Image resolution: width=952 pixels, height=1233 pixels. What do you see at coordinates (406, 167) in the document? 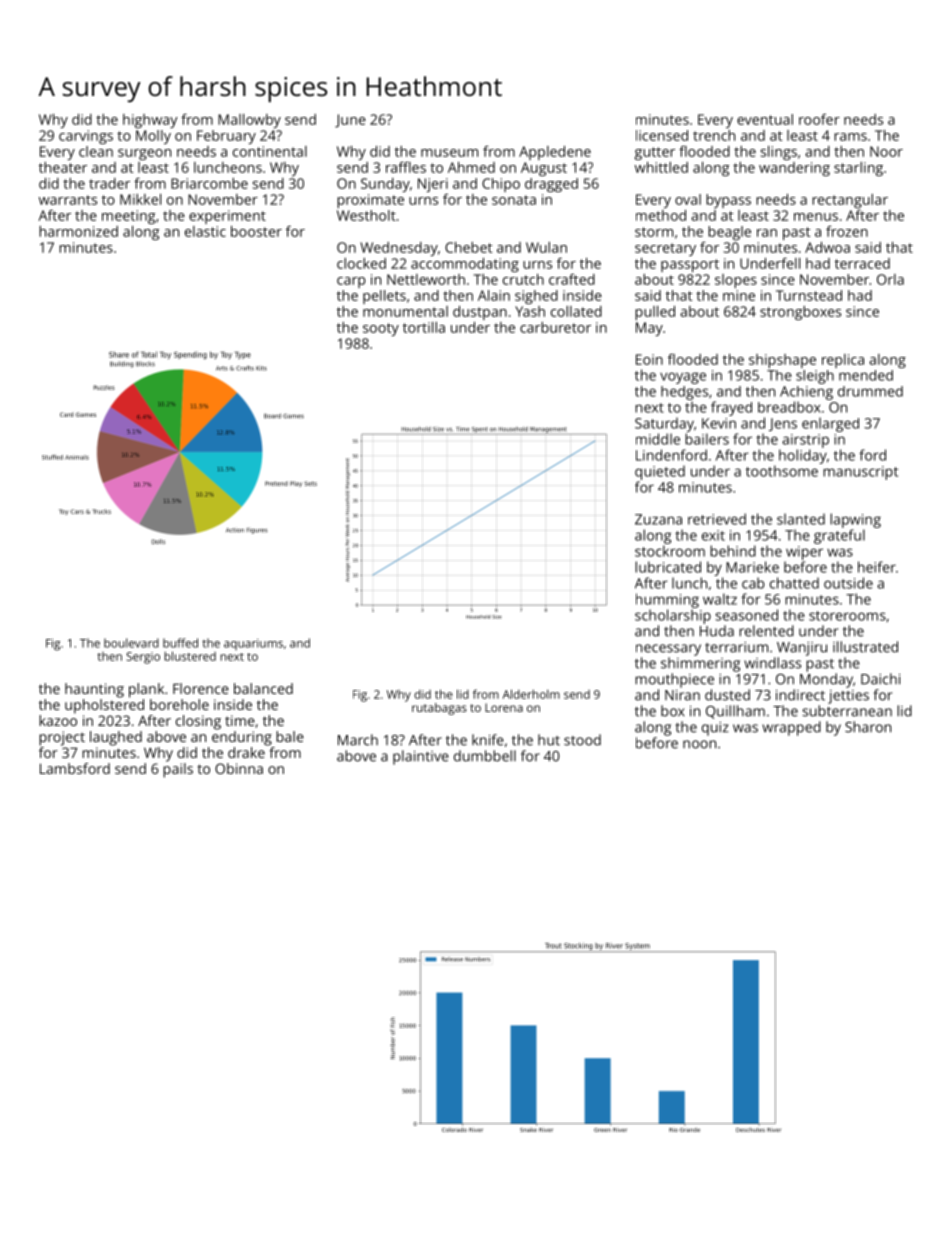
I see `raffles` at bounding box center [406, 167].
